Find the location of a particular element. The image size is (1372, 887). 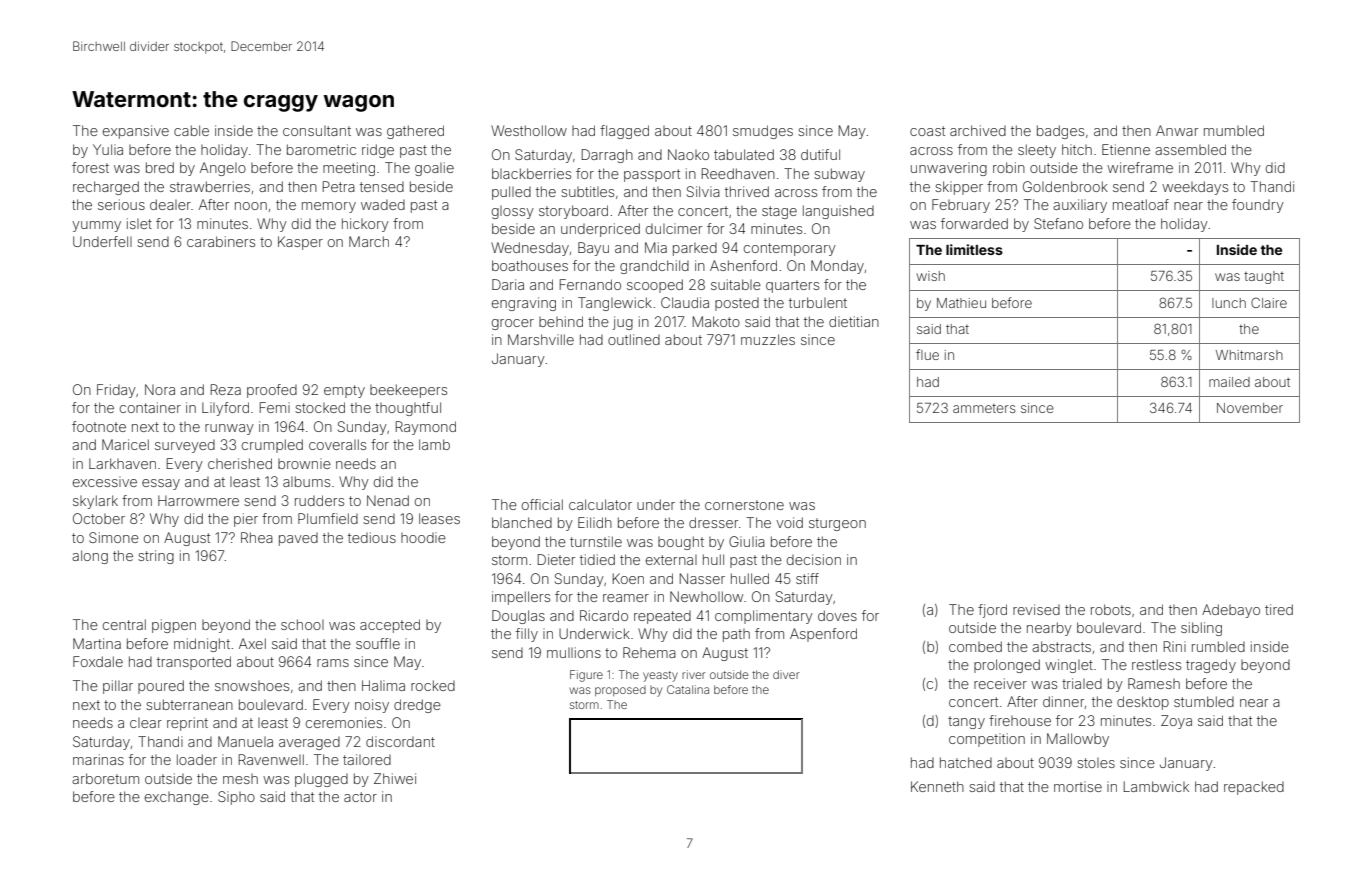

proofed is located at coordinates (272, 391).
